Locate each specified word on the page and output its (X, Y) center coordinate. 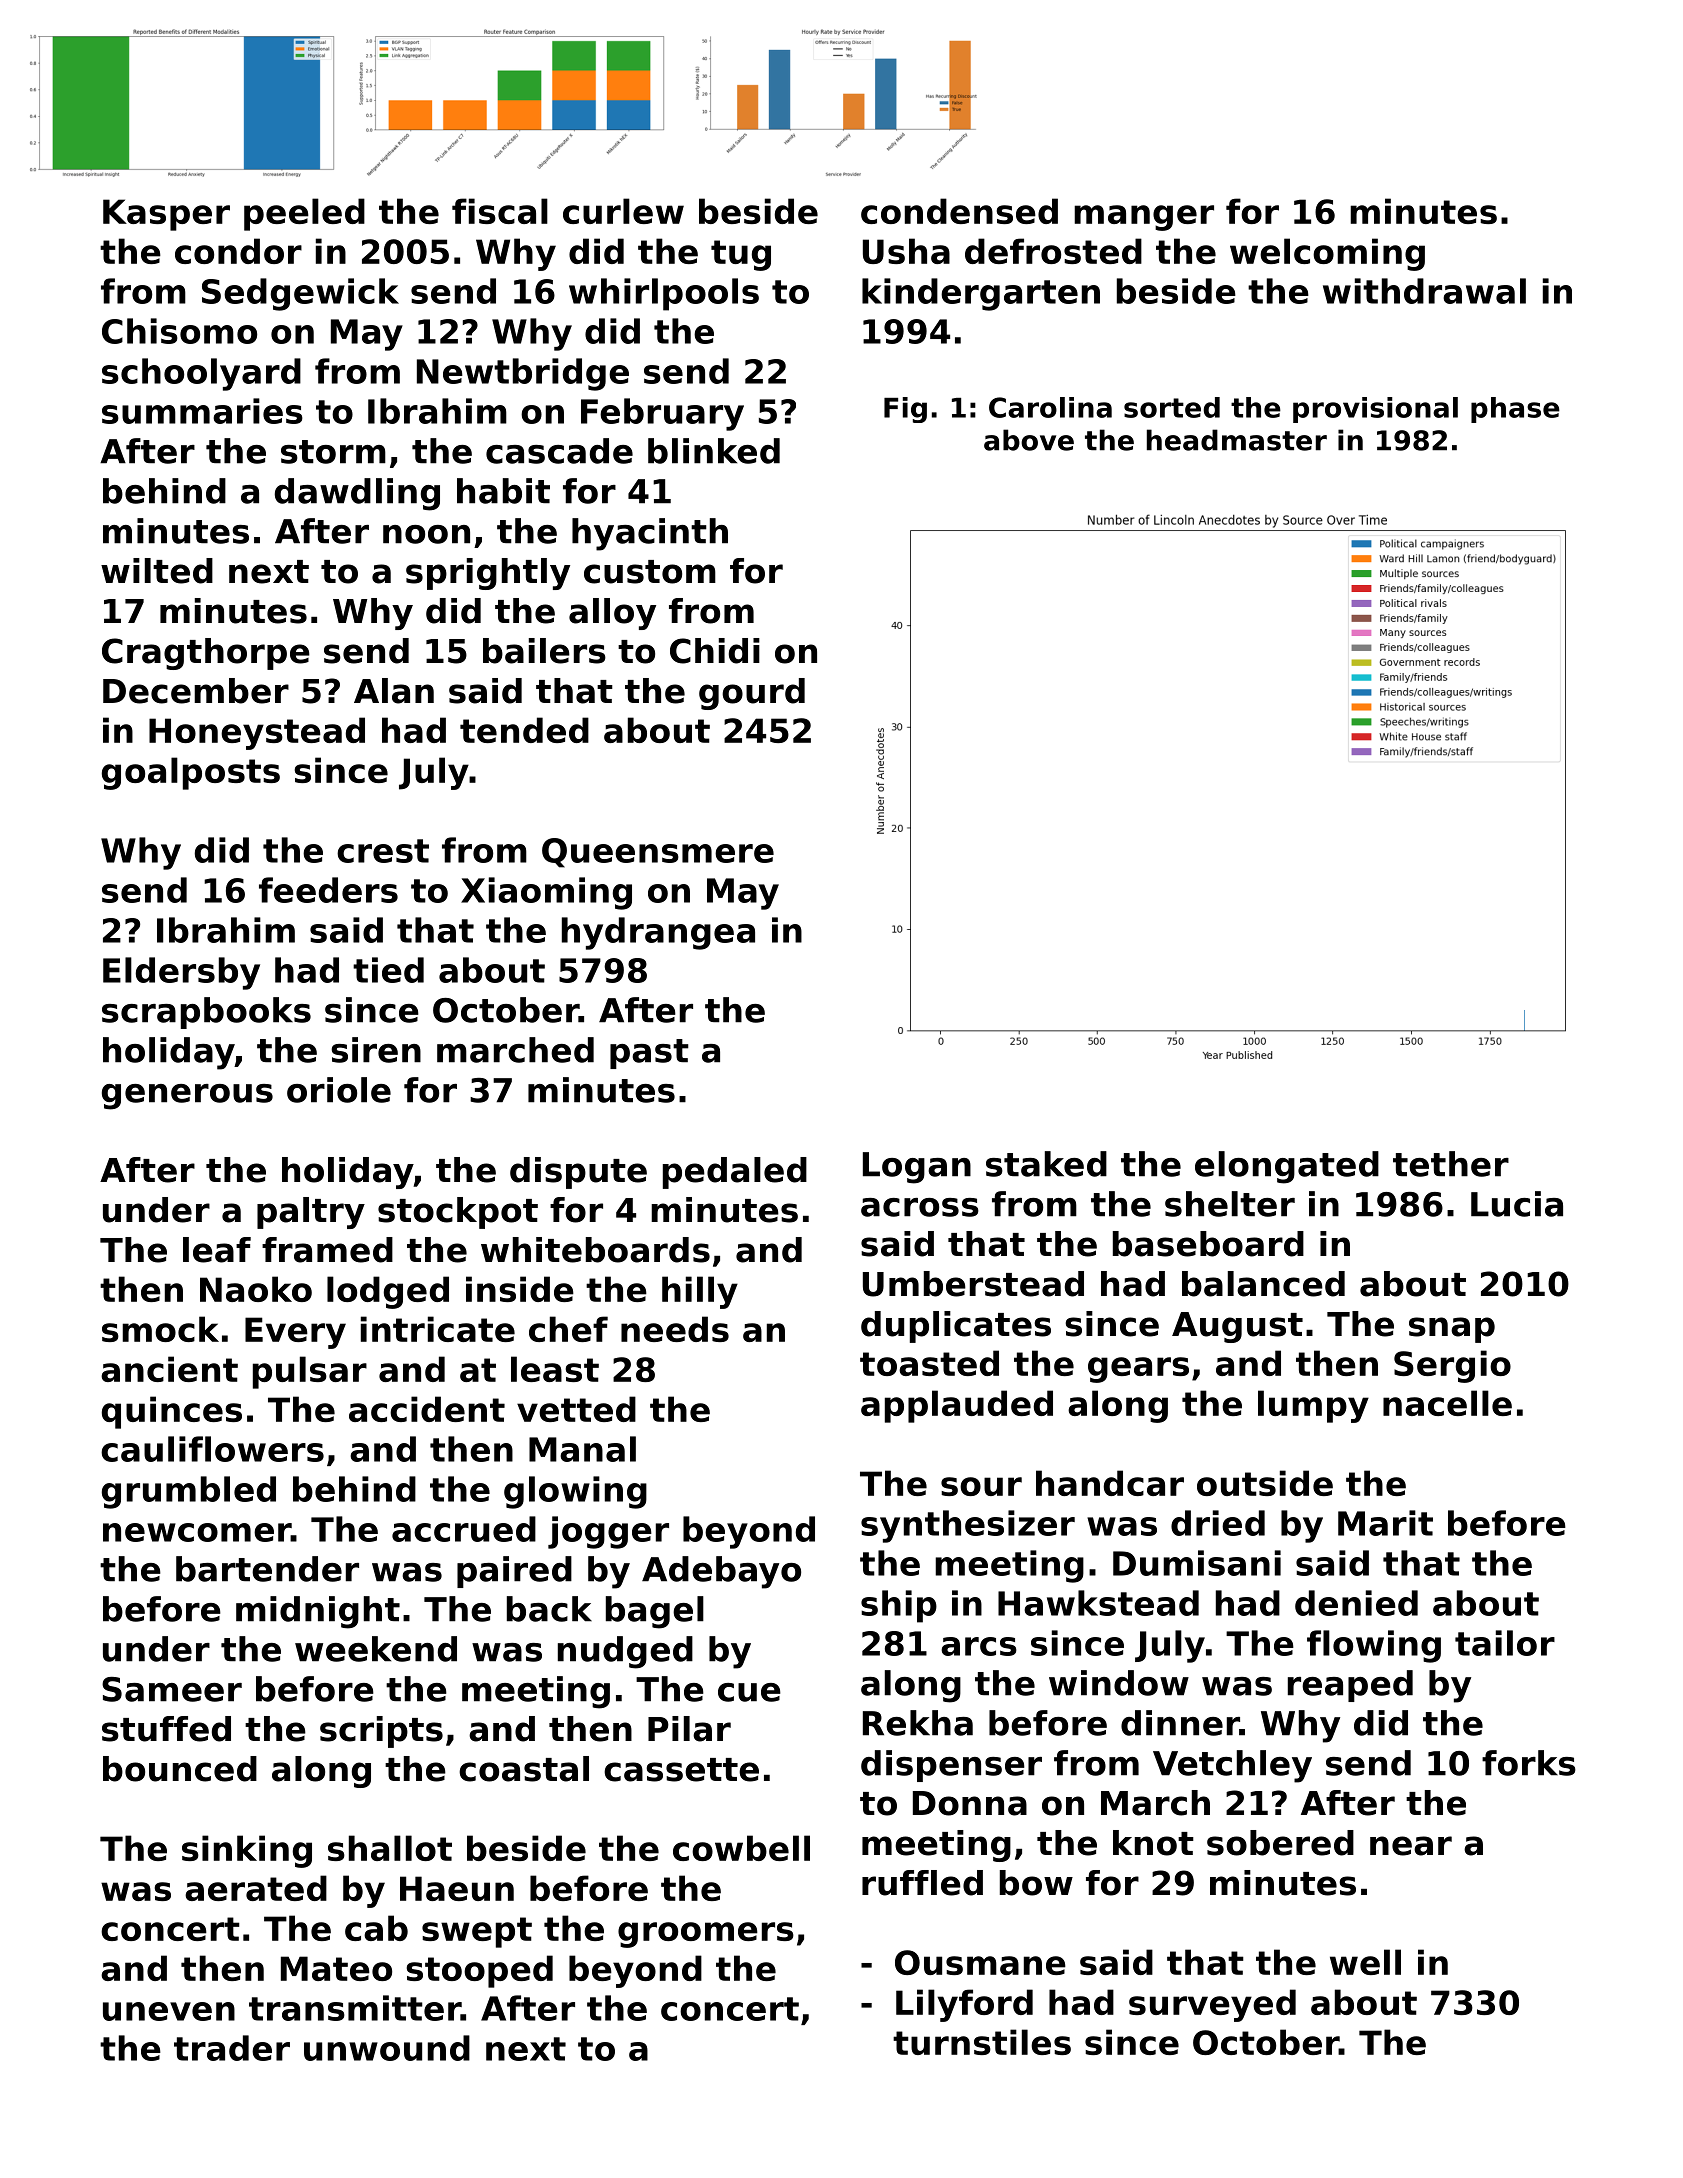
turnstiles (982, 2042)
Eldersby (181, 973)
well (1365, 1962)
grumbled (189, 1492)
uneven (169, 2011)
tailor (1505, 1643)
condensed (959, 211)
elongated (1287, 1167)
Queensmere (658, 853)
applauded (957, 1406)
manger (1144, 218)
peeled (304, 214)
